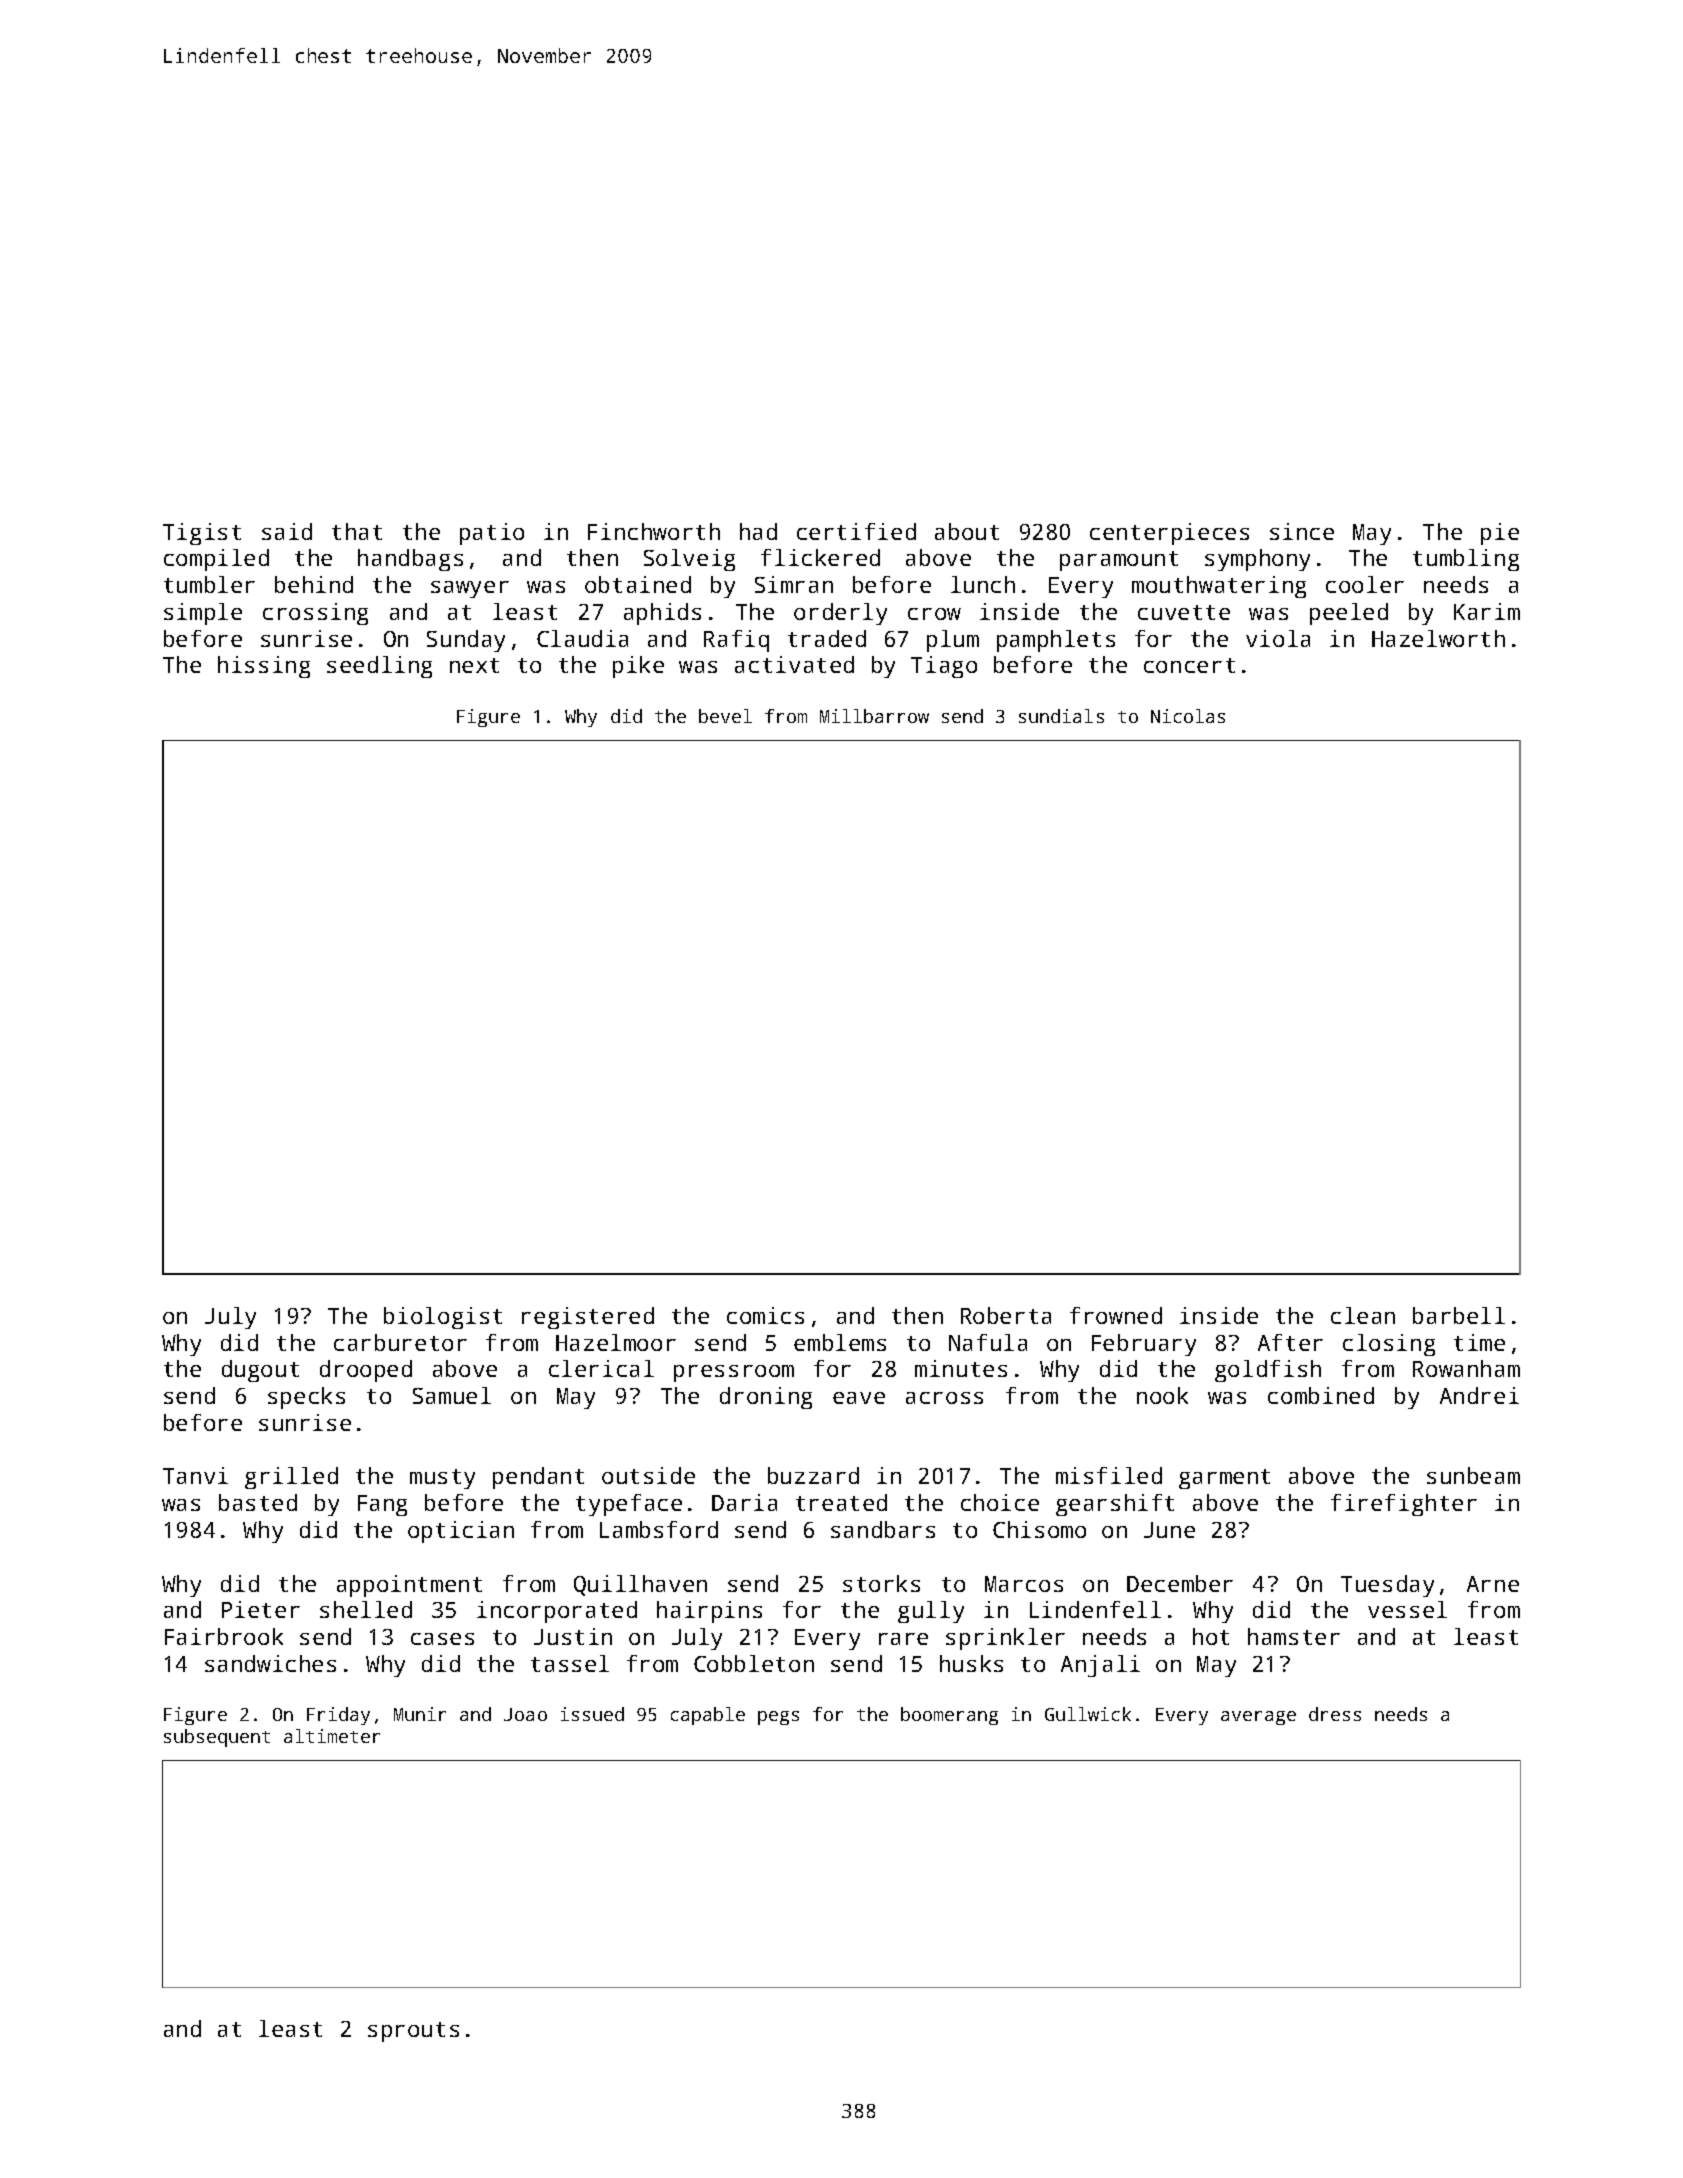 The image size is (1683, 2178). What do you see at coordinates (443, 1318) in the image?
I see `biologist` at bounding box center [443, 1318].
